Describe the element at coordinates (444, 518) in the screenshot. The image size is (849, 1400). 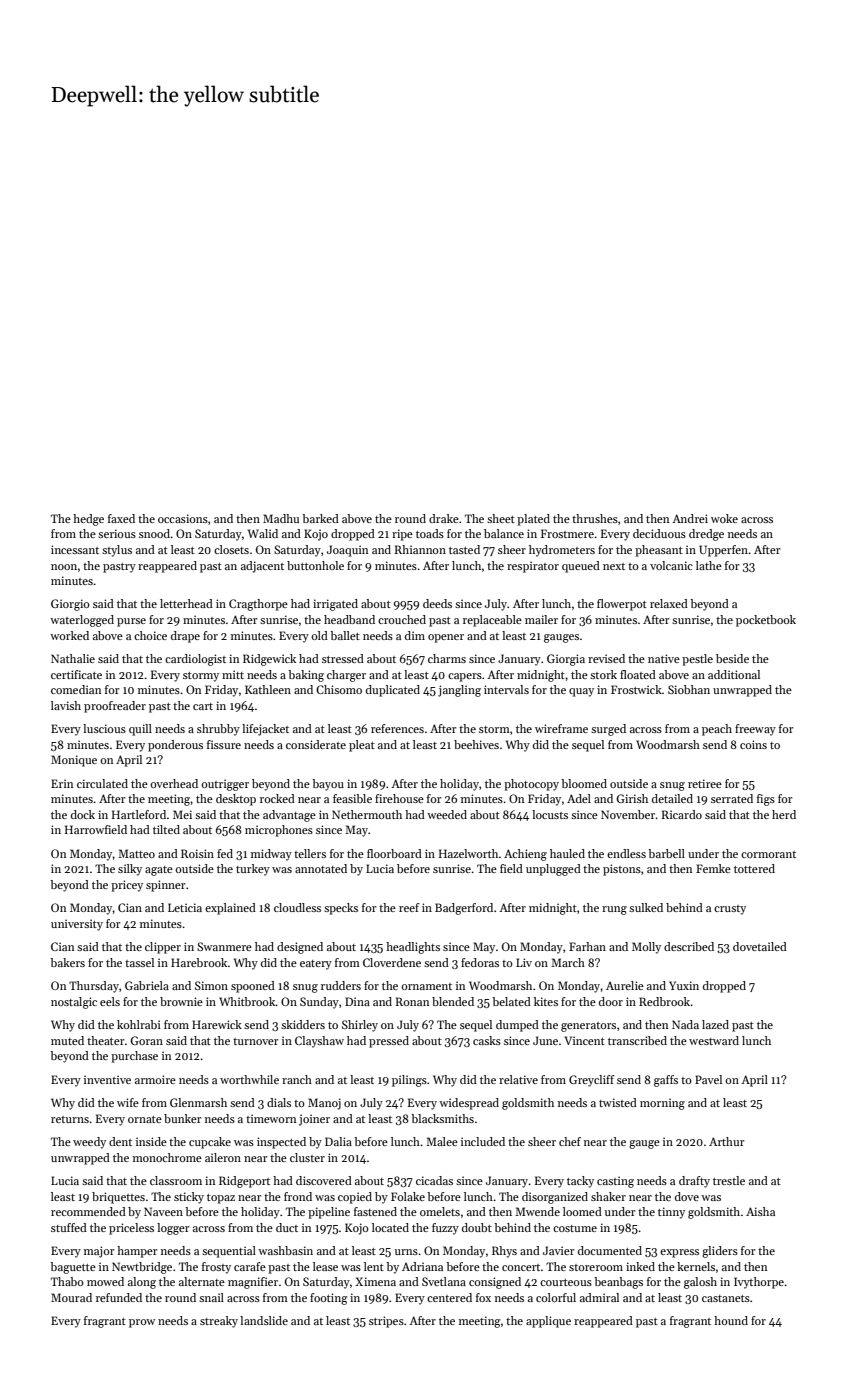
I see `drake` at that location.
